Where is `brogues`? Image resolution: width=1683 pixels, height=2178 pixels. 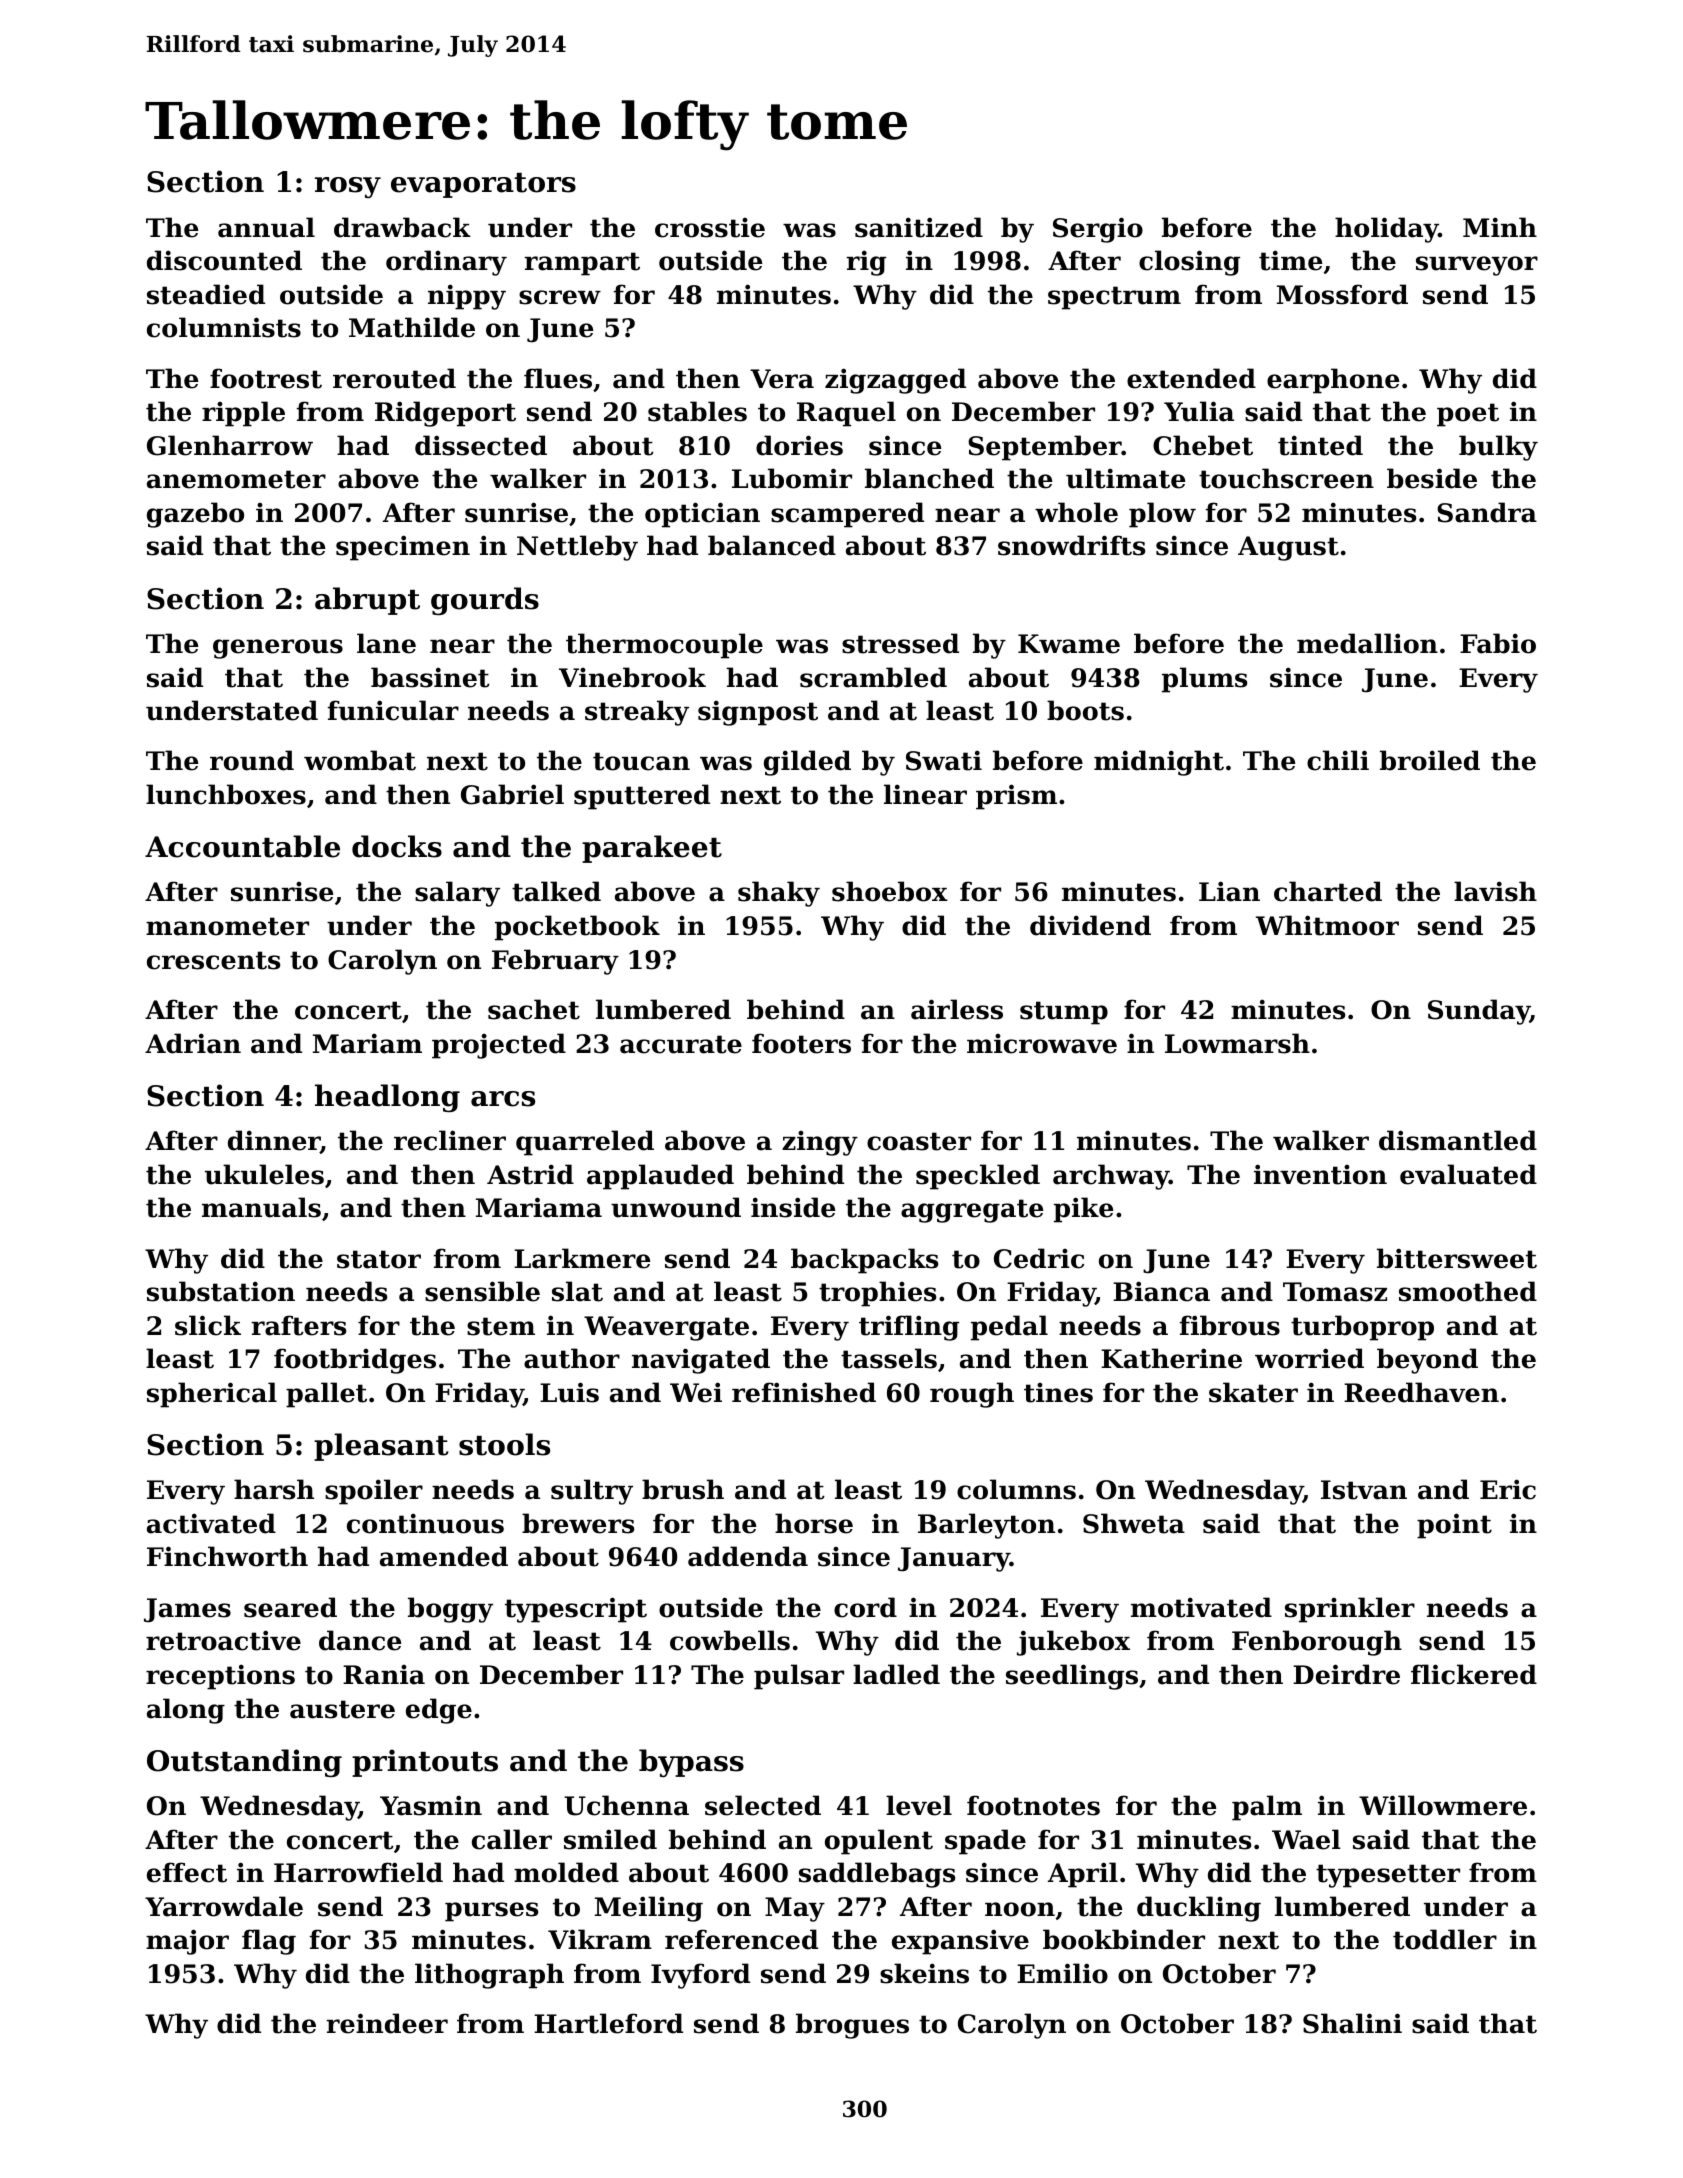 brogues is located at coordinates (852, 2026).
